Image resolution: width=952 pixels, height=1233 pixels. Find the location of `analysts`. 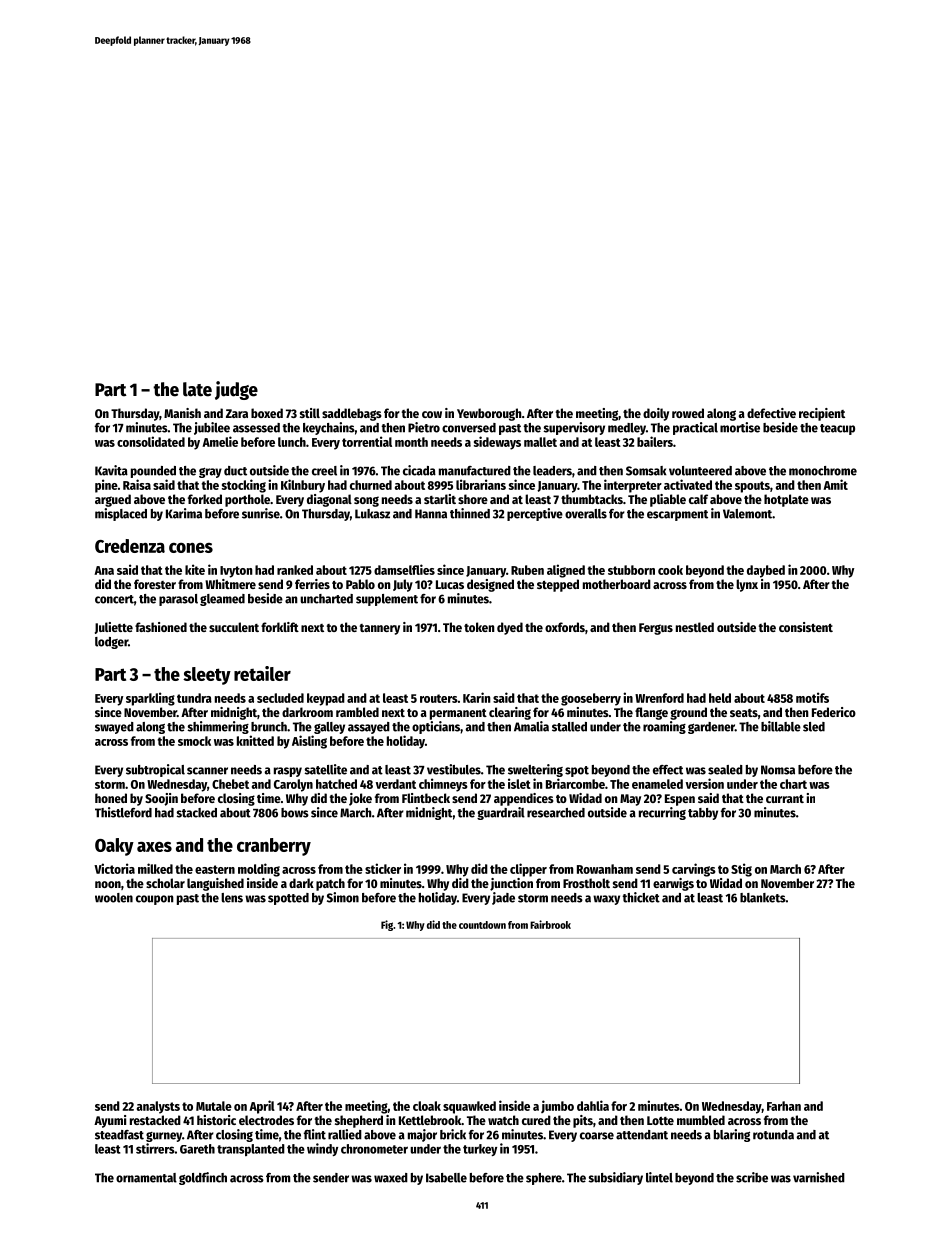

analysts is located at coordinates (158, 1107).
